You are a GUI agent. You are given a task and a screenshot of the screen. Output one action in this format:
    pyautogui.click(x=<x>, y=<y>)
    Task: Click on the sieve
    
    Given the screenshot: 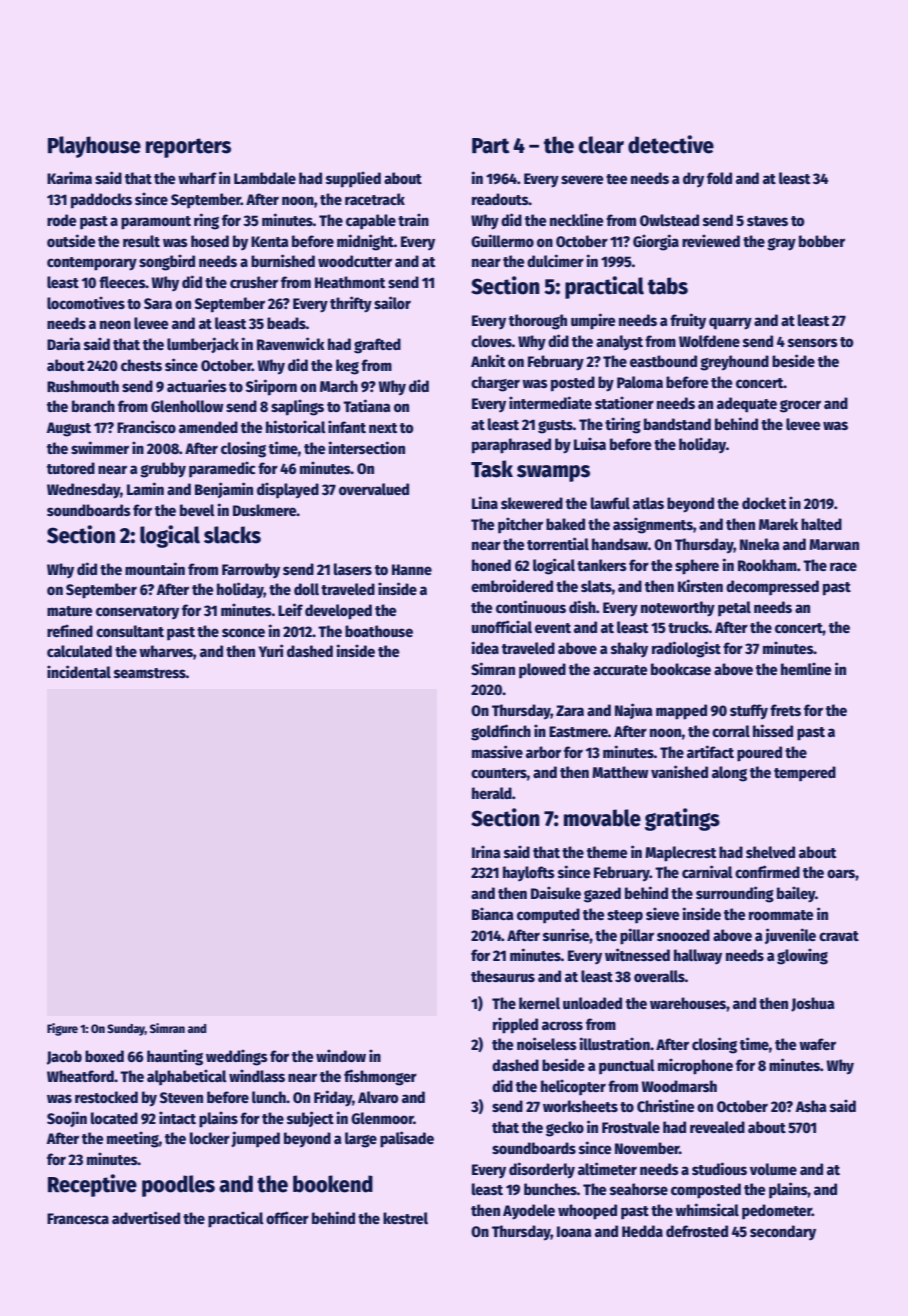 What is the action you would take?
    pyautogui.click(x=663, y=913)
